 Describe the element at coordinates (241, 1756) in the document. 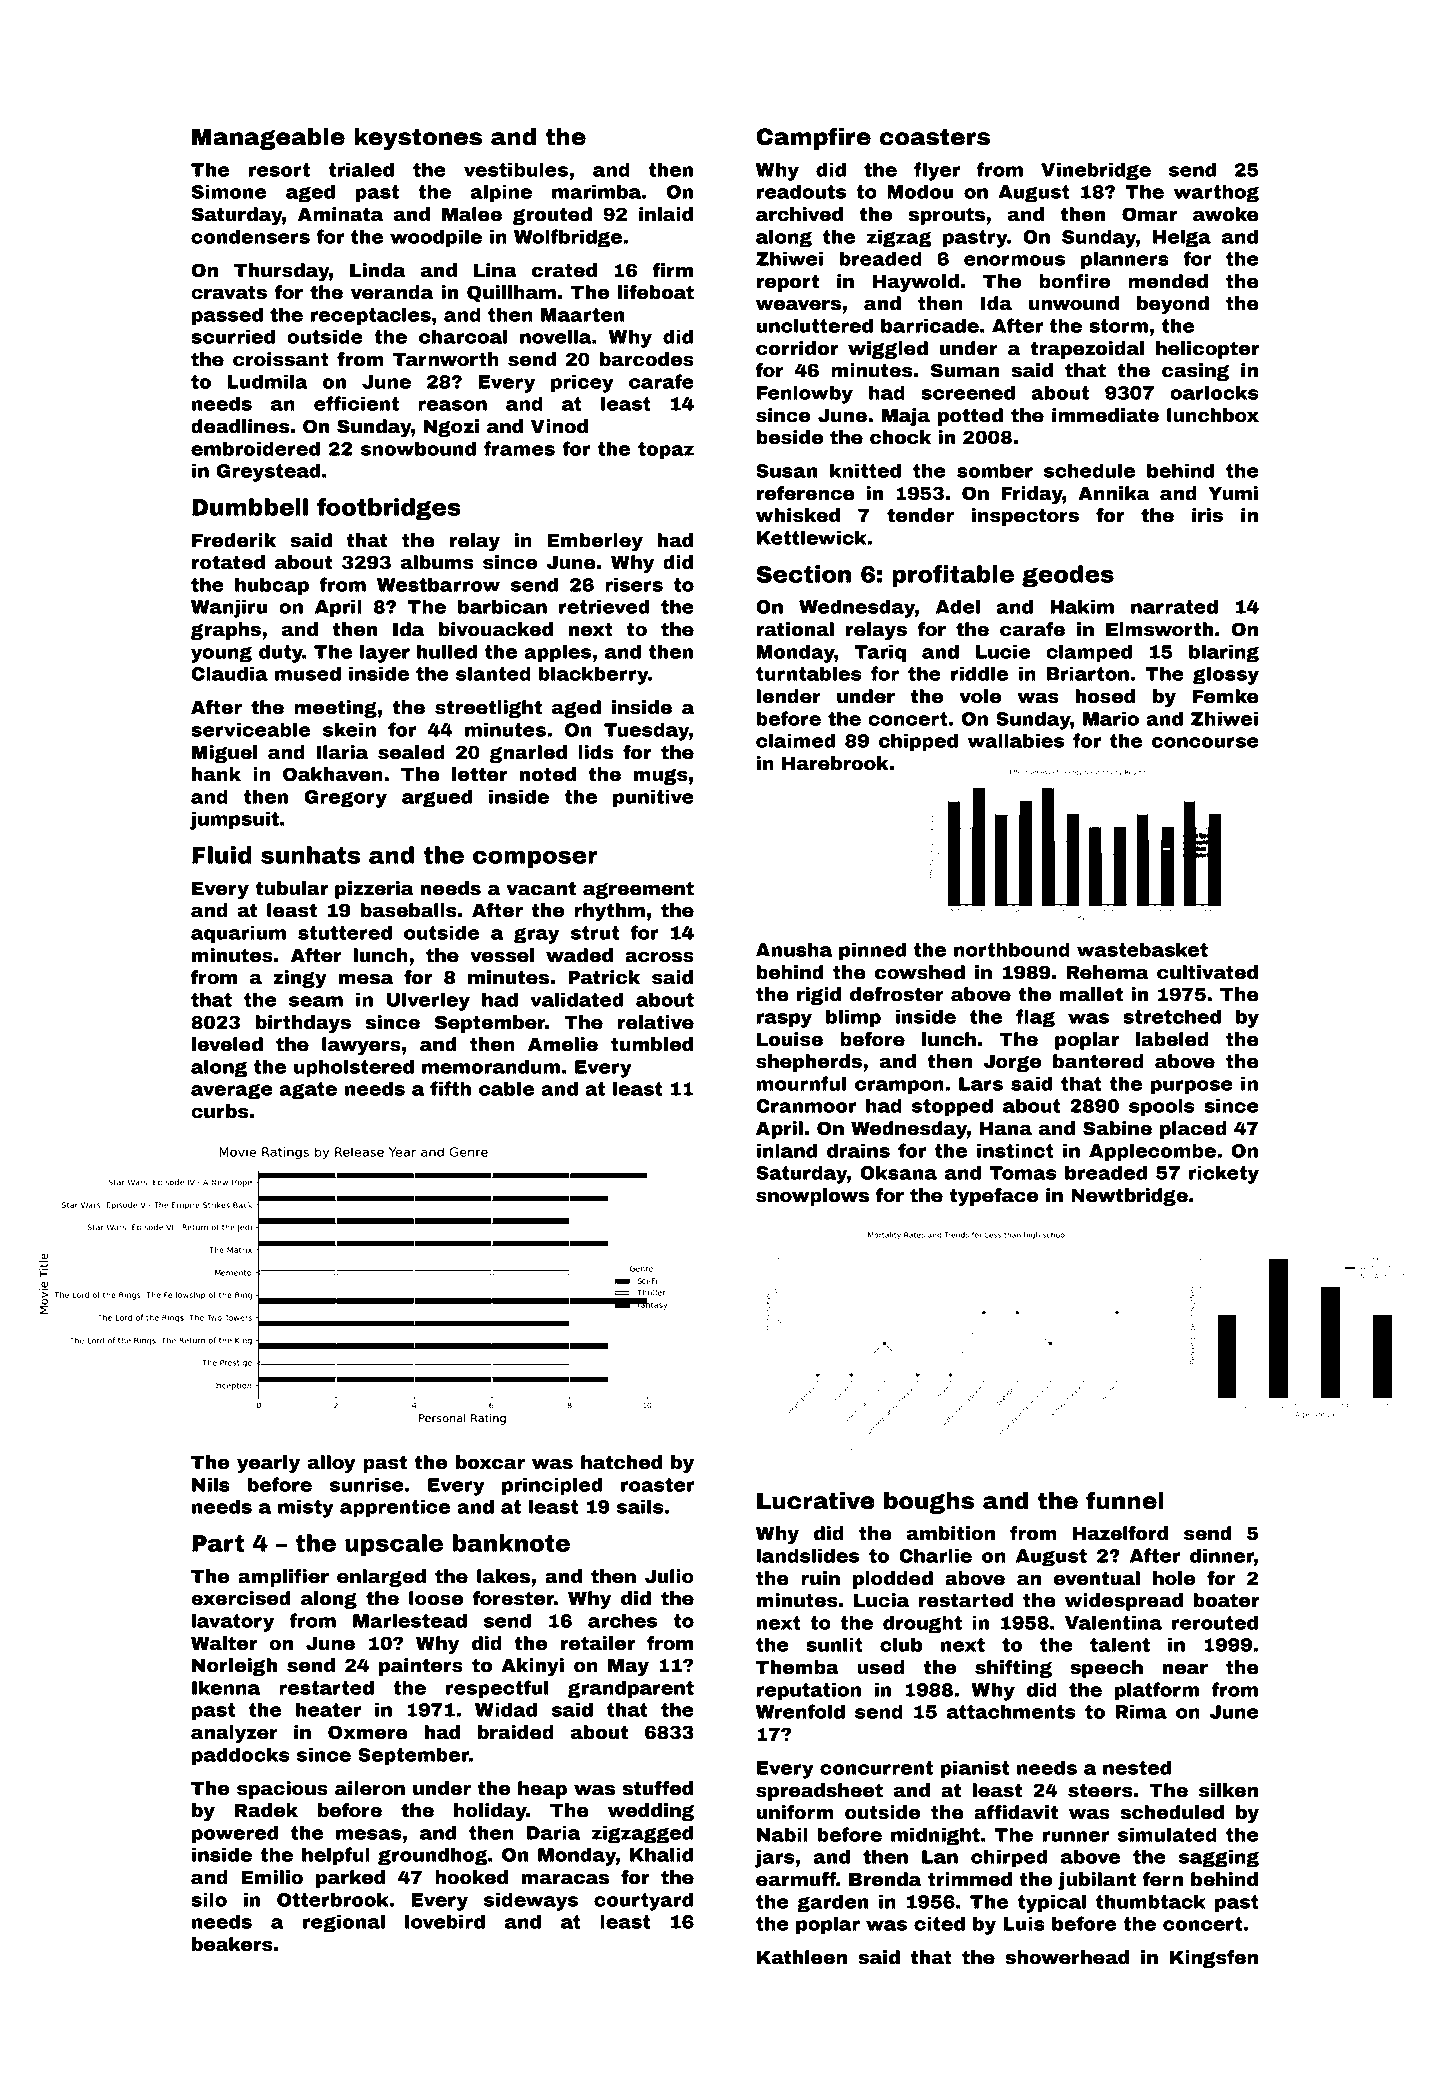

I see `paddocks` at that location.
